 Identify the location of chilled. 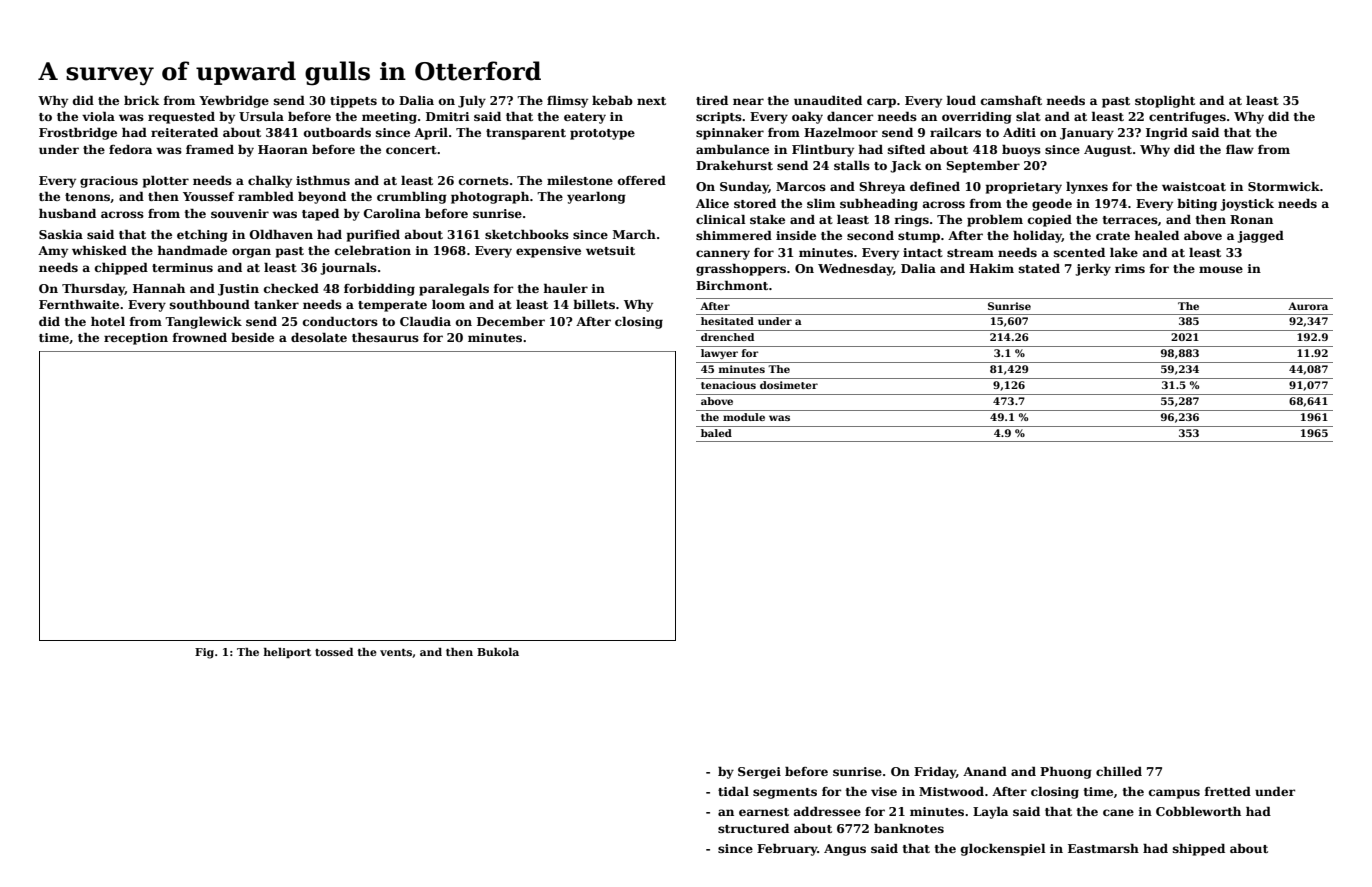
(1119, 771).
